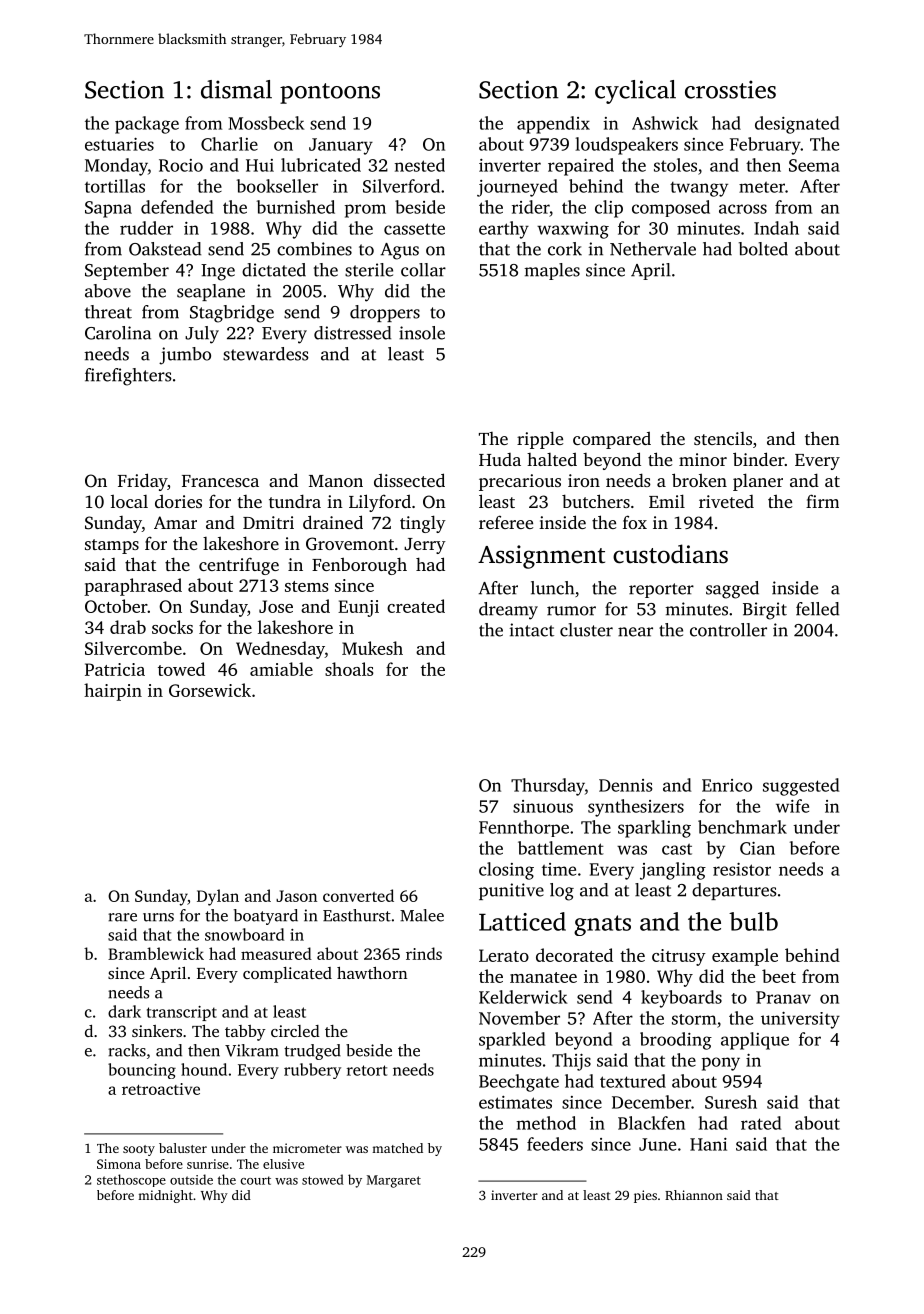  I want to click on Friday, so click(142, 482).
